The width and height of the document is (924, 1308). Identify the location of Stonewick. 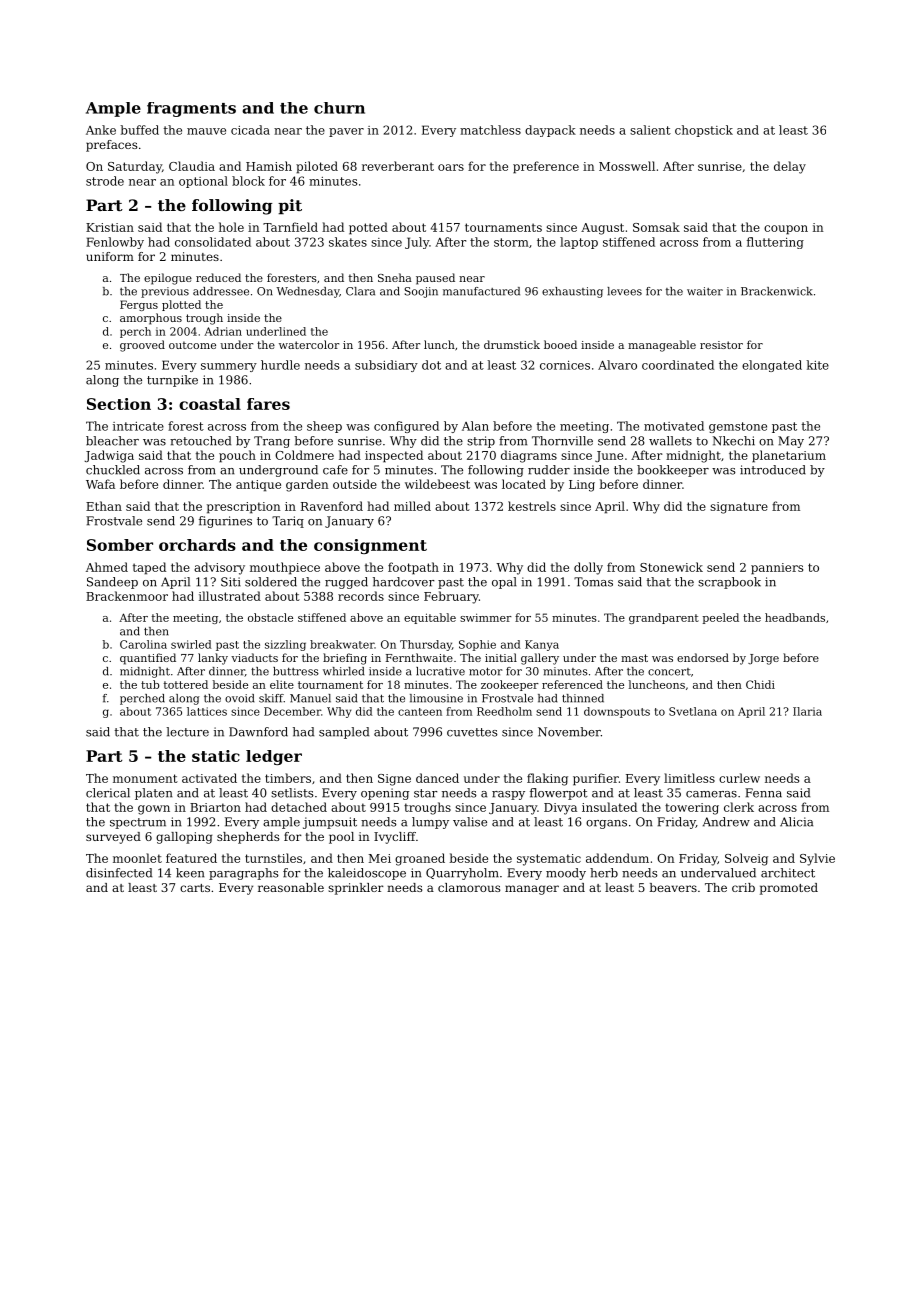
(671, 567).
